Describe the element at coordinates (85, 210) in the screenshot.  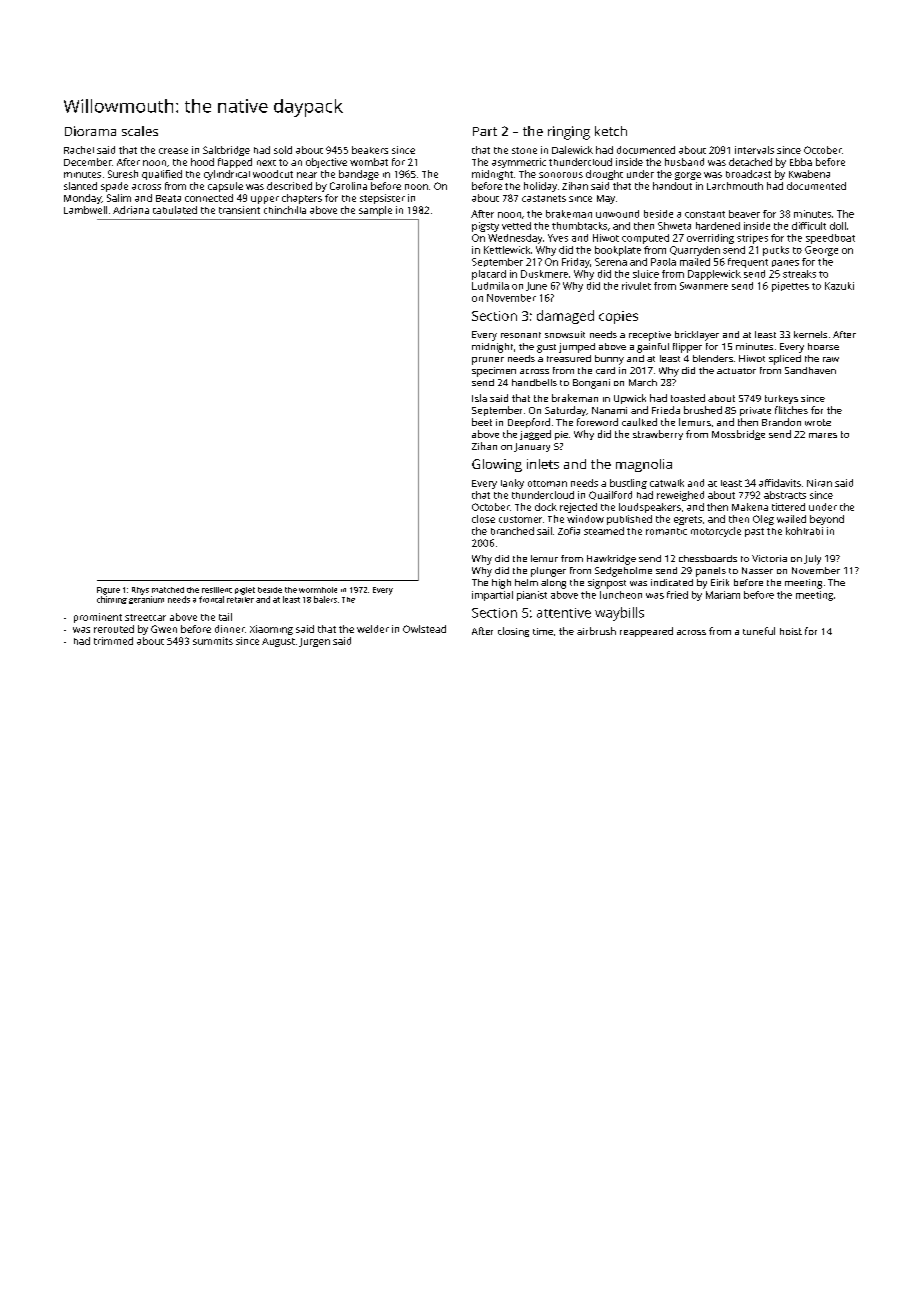
I see `Lambwell` at that location.
